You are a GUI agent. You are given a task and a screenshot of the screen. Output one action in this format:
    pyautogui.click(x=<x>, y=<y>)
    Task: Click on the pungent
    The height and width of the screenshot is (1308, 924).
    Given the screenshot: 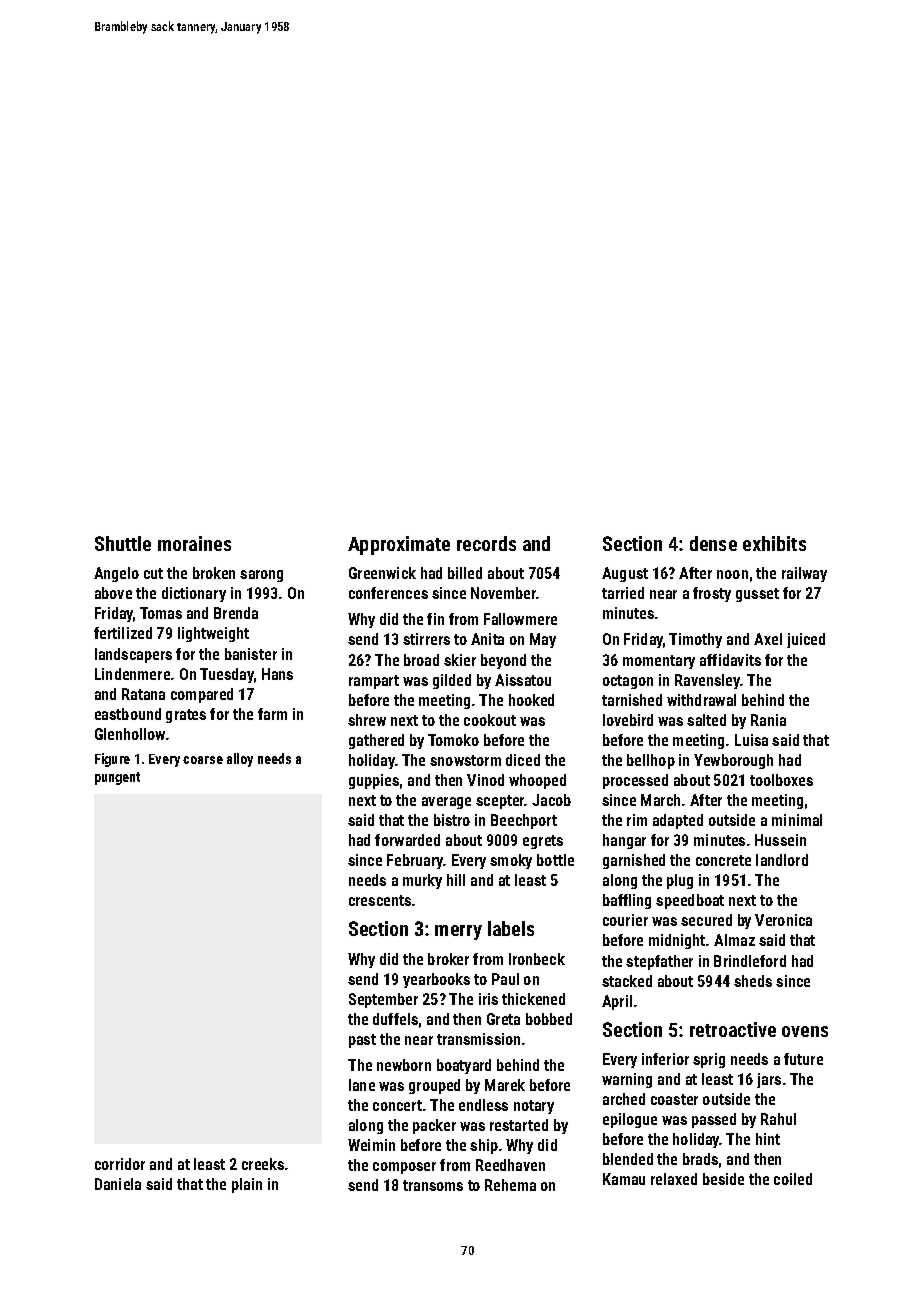 What is the action you would take?
    pyautogui.click(x=117, y=778)
